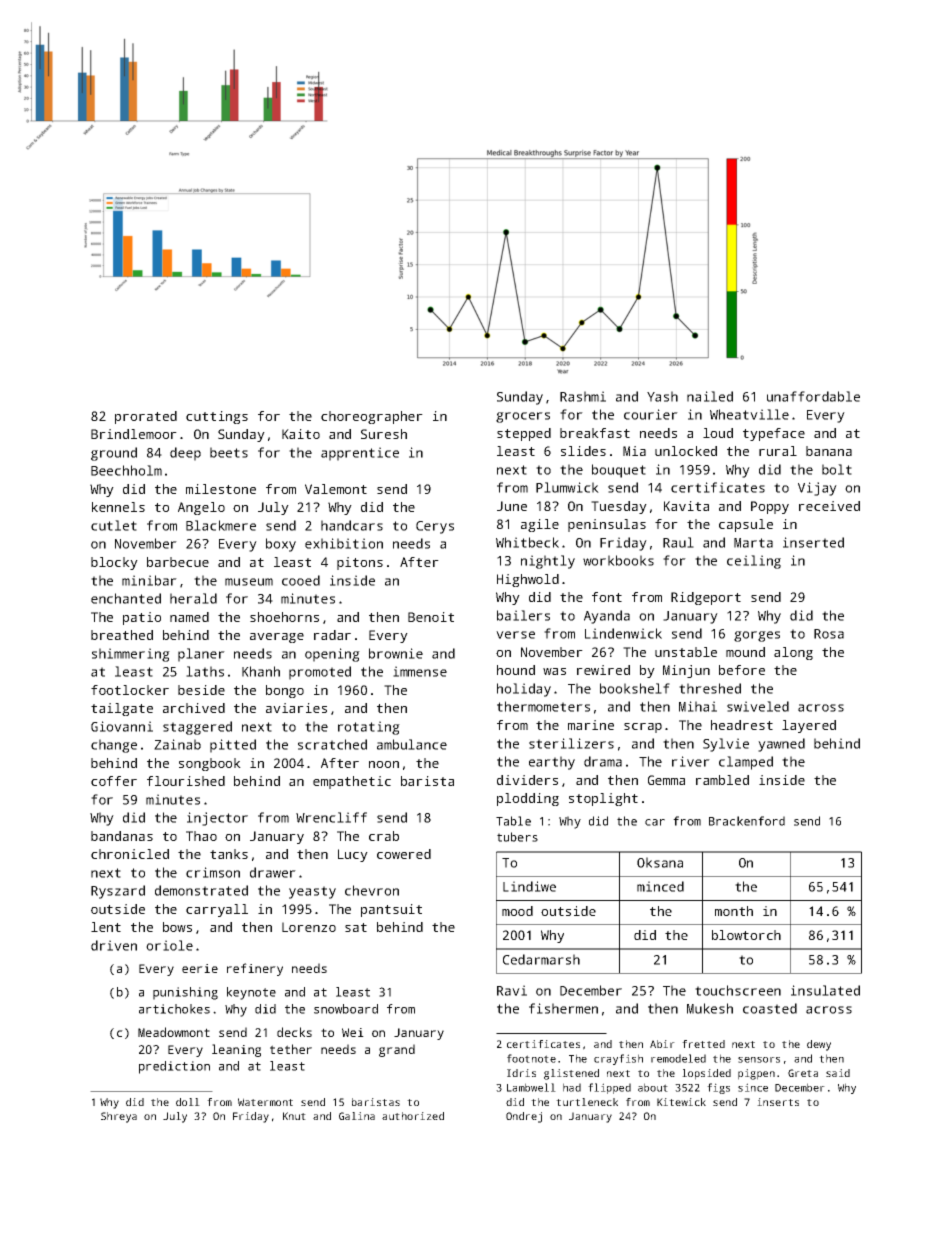  Describe the element at coordinates (134, 434) in the screenshot. I see `Brindlemoor` at that location.
